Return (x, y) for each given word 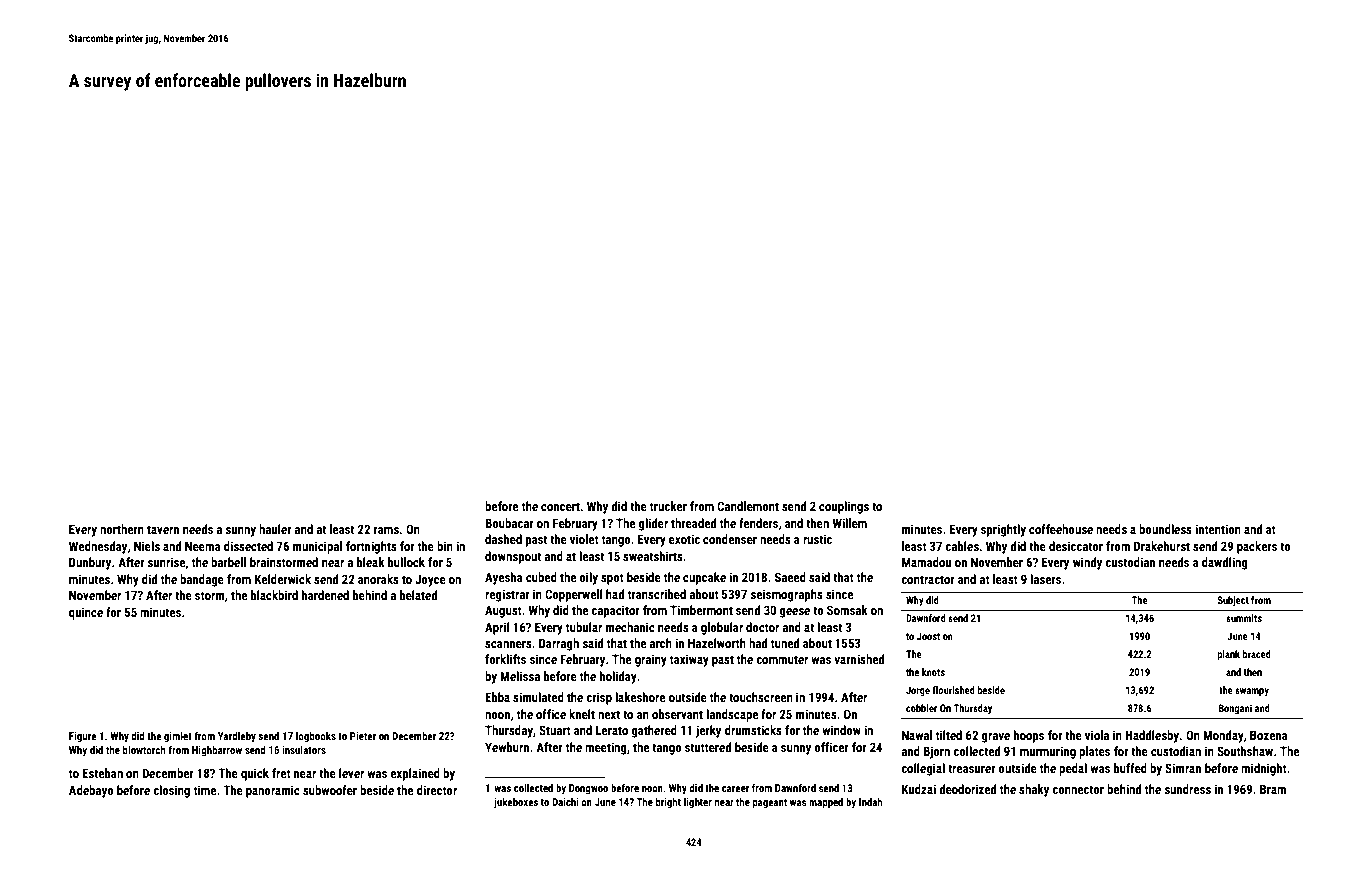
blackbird (274, 595)
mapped (826, 803)
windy (1087, 563)
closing (171, 791)
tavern (163, 529)
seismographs (786, 595)
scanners (508, 644)
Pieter (363, 736)
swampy (1252, 692)
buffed (1130, 768)
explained (415, 774)
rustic (817, 539)
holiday (618, 677)
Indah (870, 802)
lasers (1045, 579)
